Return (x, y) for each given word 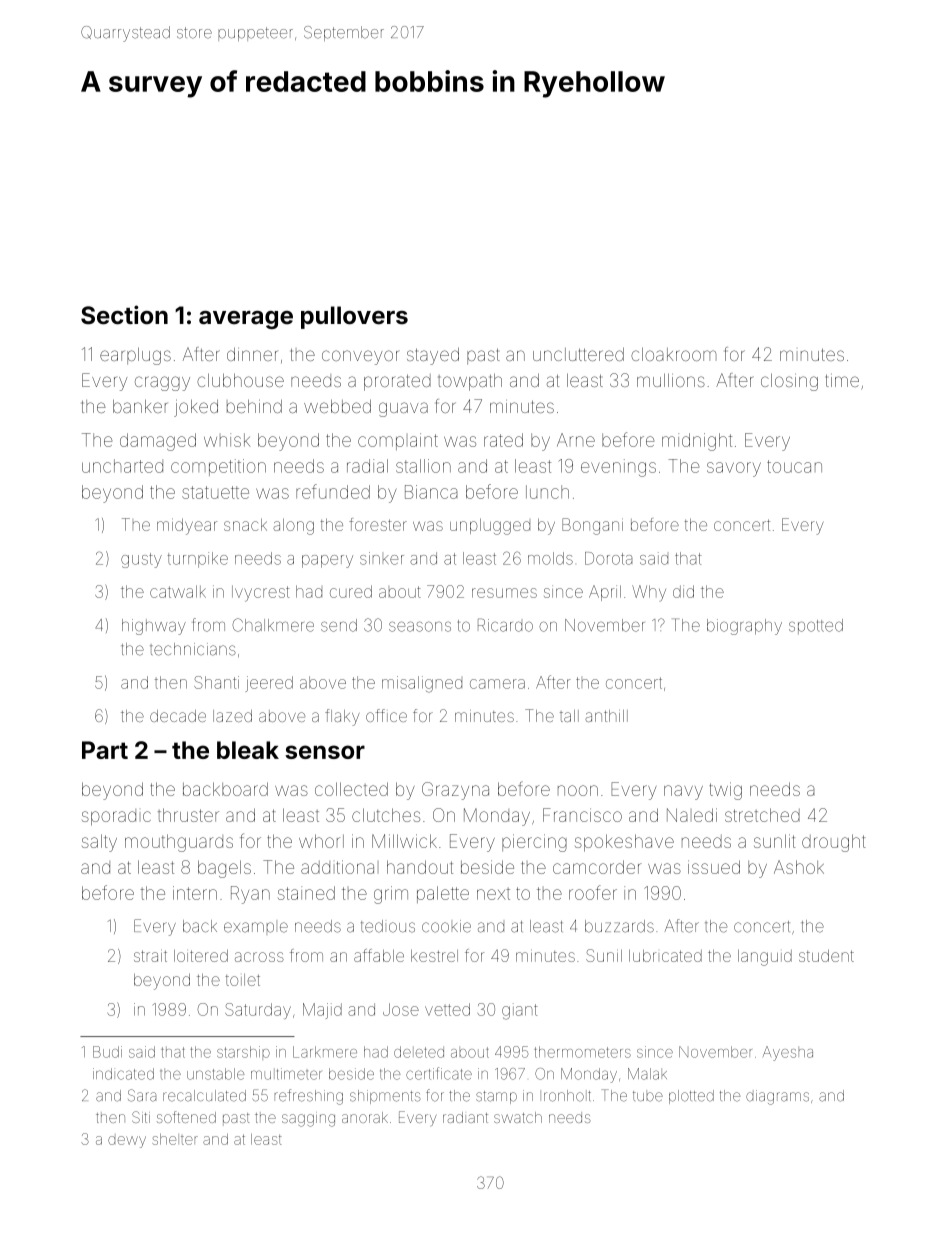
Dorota (608, 558)
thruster (188, 815)
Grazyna (455, 791)
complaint (398, 441)
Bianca (431, 492)
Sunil (604, 955)
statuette (215, 492)
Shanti (216, 682)
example (256, 927)
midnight (697, 442)
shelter (175, 1139)
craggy (162, 383)
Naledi (692, 815)
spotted (816, 626)
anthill (606, 716)
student (826, 956)
